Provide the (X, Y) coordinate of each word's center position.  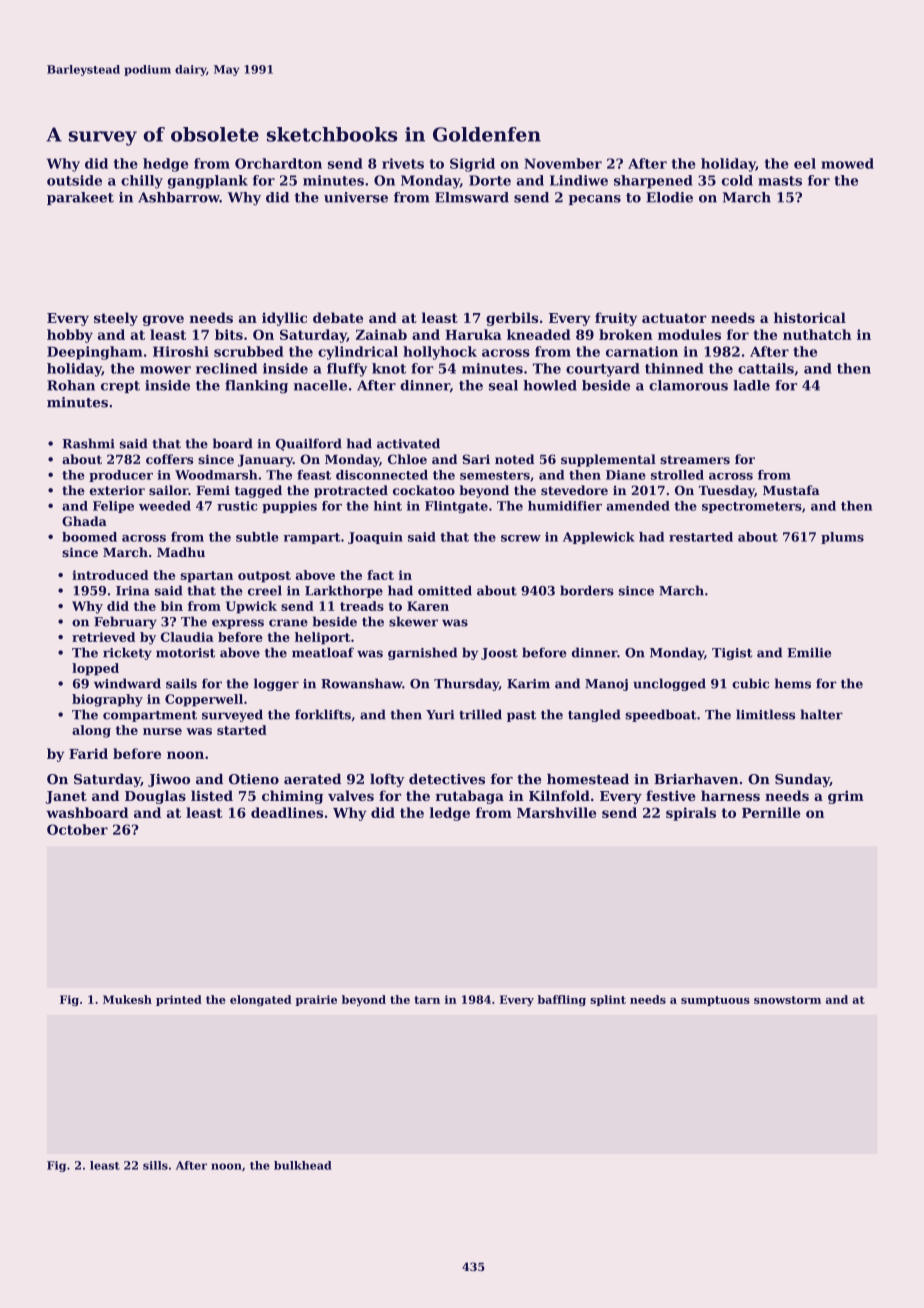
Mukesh (127, 999)
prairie (316, 1000)
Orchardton (278, 163)
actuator (674, 318)
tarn (427, 1000)
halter (821, 714)
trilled (480, 714)
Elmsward (472, 197)
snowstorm (787, 1000)
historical (810, 317)
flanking (256, 387)
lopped (95, 669)
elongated (261, 1000)
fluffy (347, 370)
